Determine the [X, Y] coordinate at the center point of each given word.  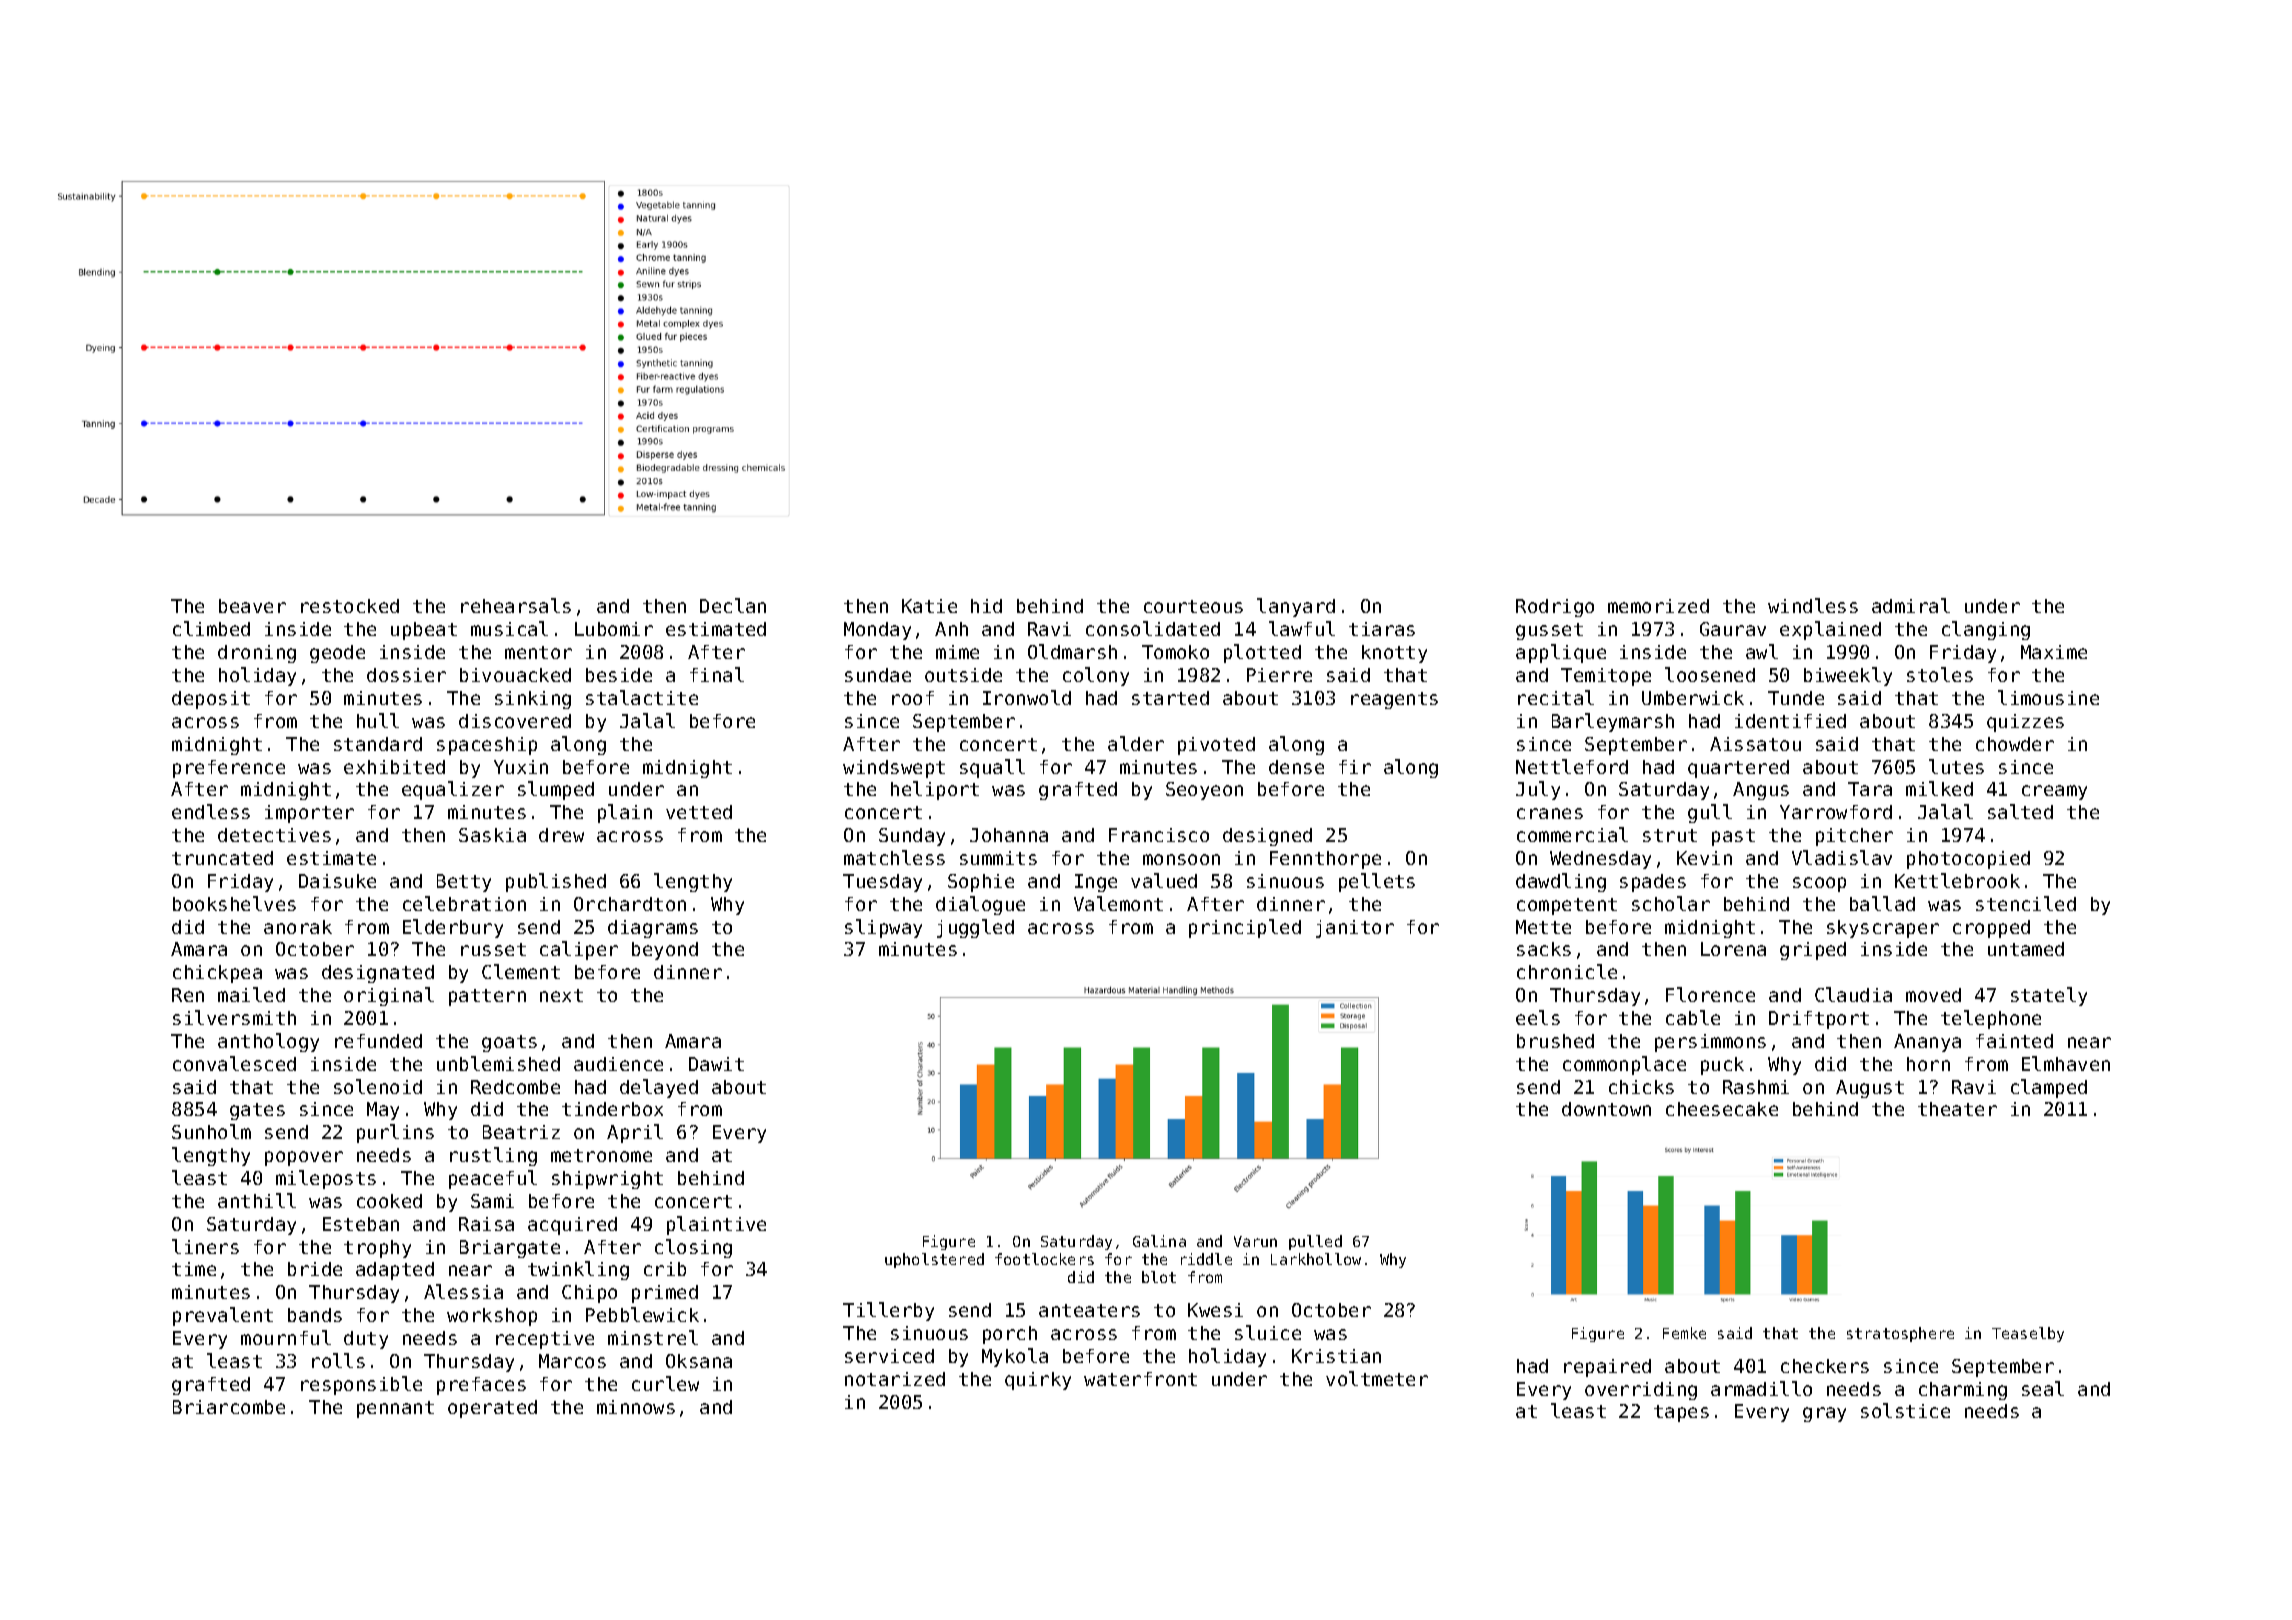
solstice [1905, 1410]
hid [986, 606]
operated [492, 1409]
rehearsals [516, 605]
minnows [636, 1407]
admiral [1911, 605]
